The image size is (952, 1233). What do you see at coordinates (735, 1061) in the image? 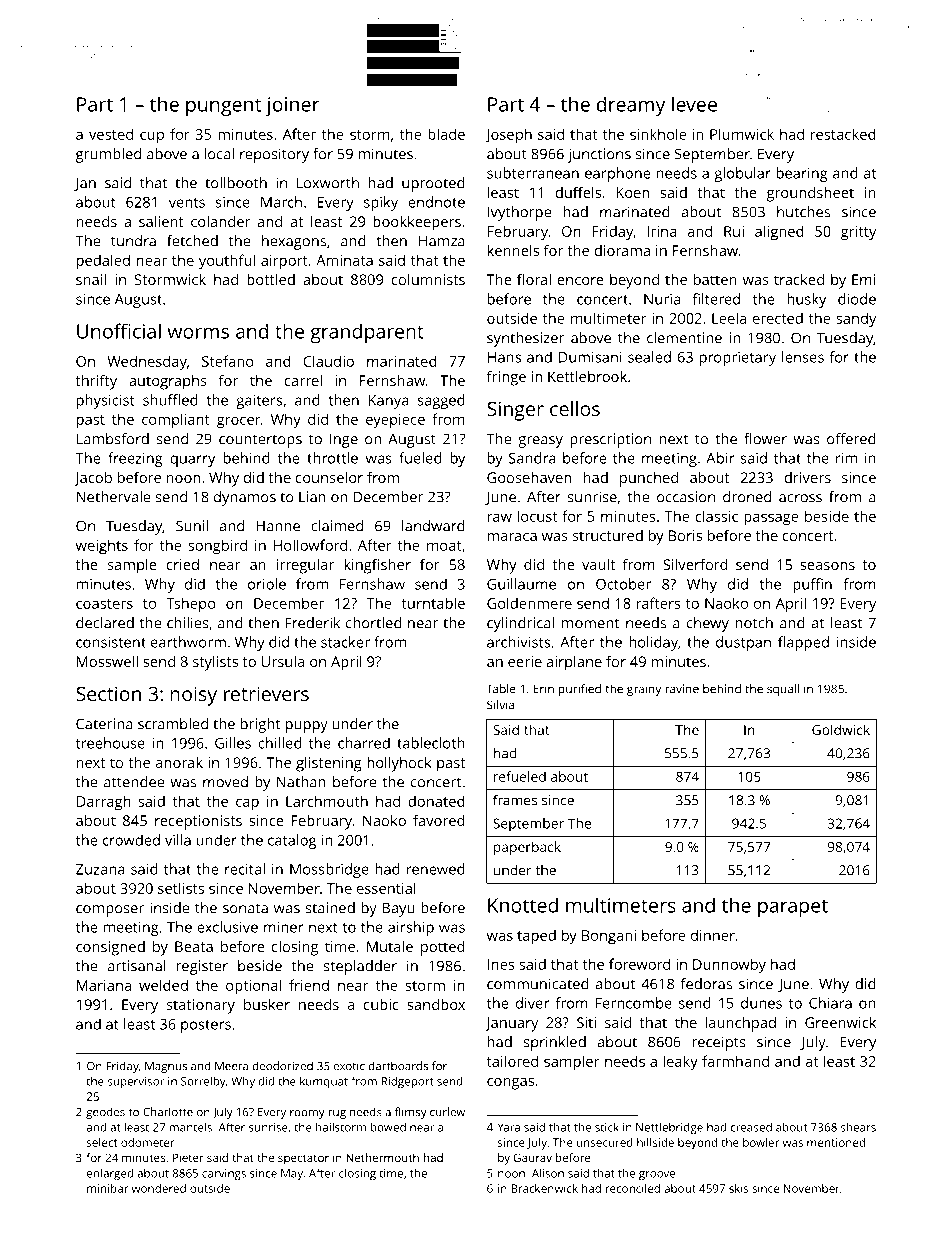
I see `farmhand` at bounding box center [735, 1061].
